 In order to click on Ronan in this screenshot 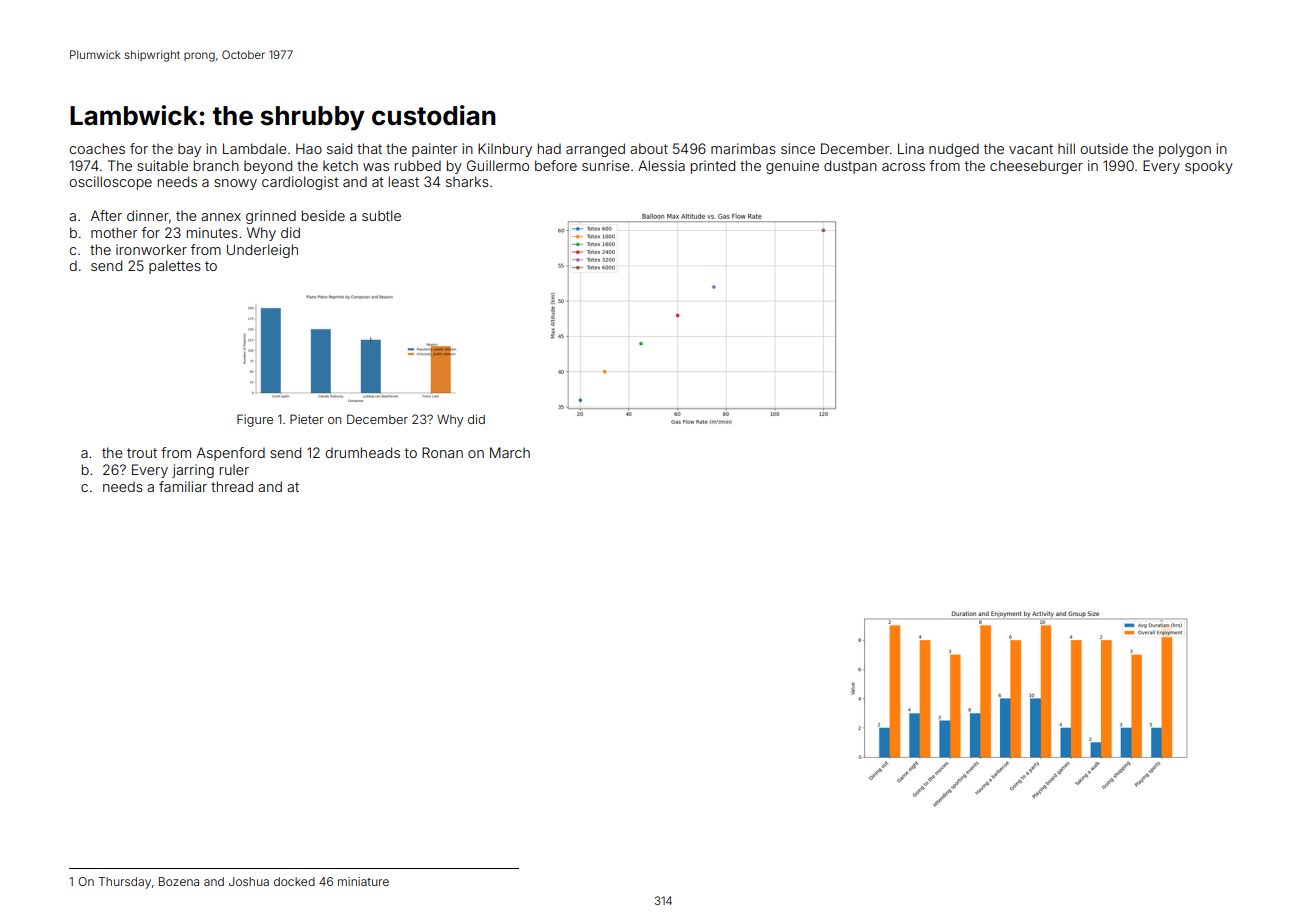, I will do `click(442, 452)`.
